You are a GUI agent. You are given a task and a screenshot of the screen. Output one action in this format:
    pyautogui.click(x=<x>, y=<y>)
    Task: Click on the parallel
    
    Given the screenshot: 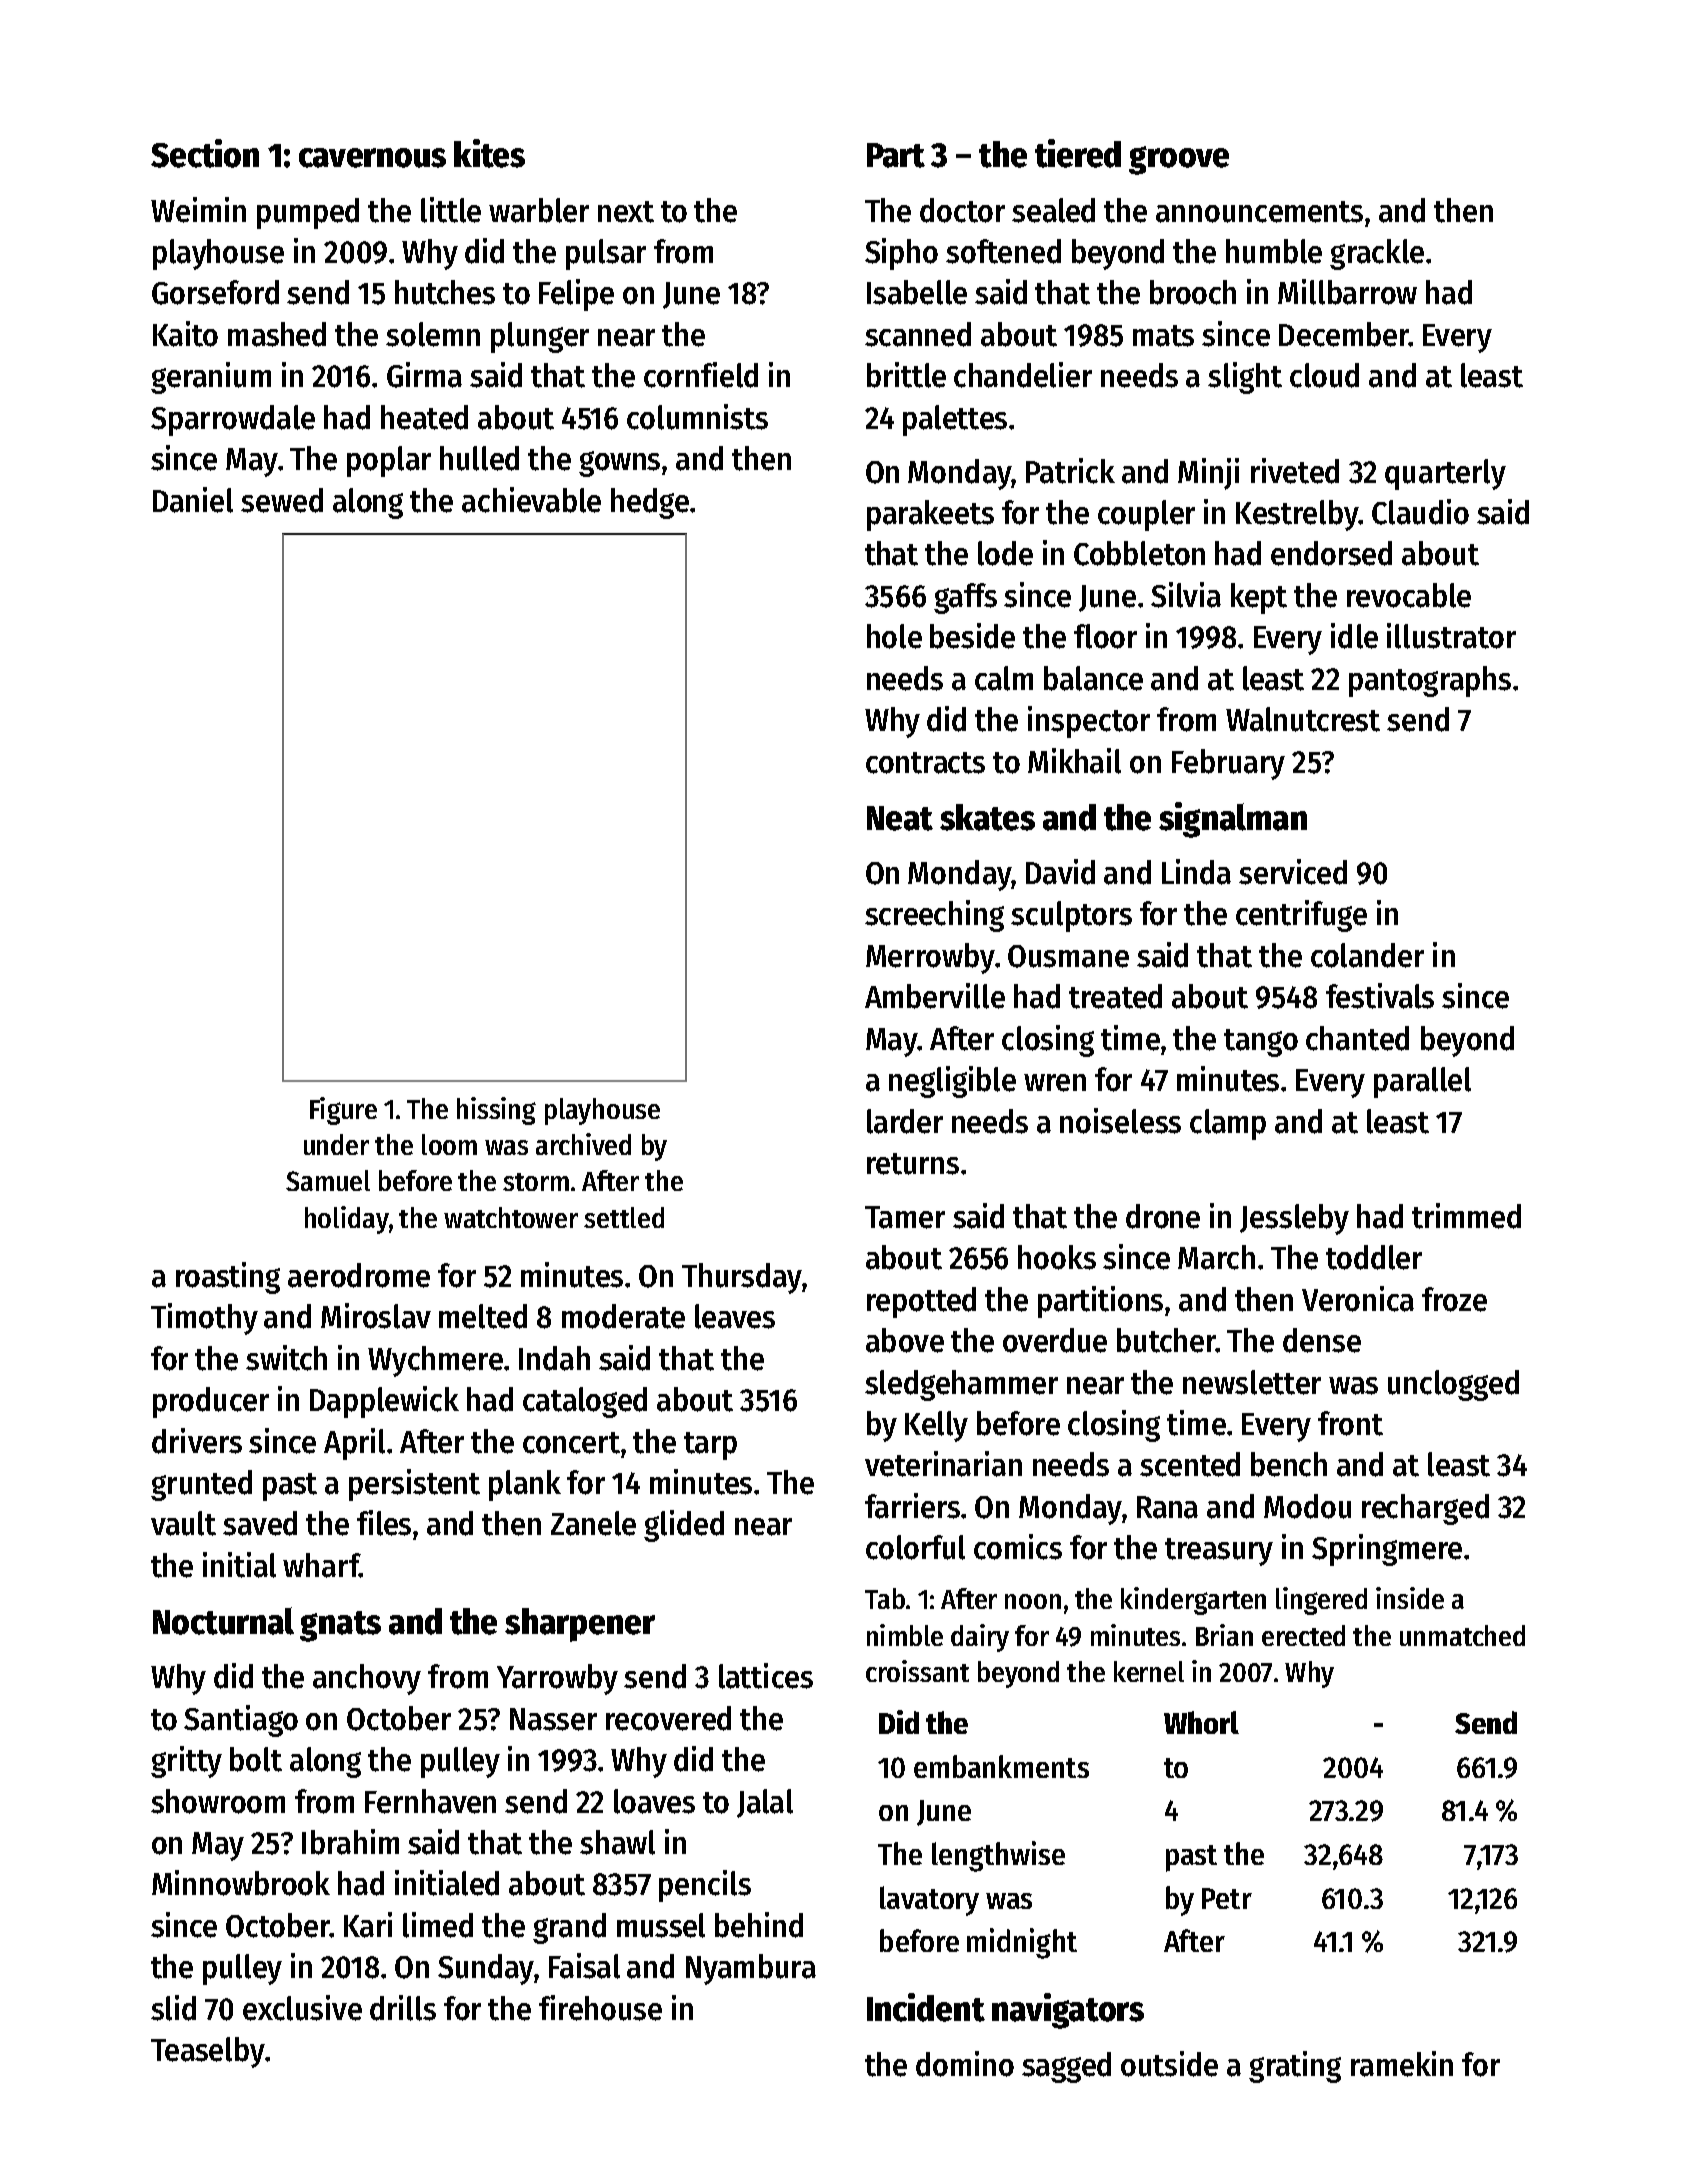 What is the action you would take?
    pyautogui.click(x=1422, y=1082)
